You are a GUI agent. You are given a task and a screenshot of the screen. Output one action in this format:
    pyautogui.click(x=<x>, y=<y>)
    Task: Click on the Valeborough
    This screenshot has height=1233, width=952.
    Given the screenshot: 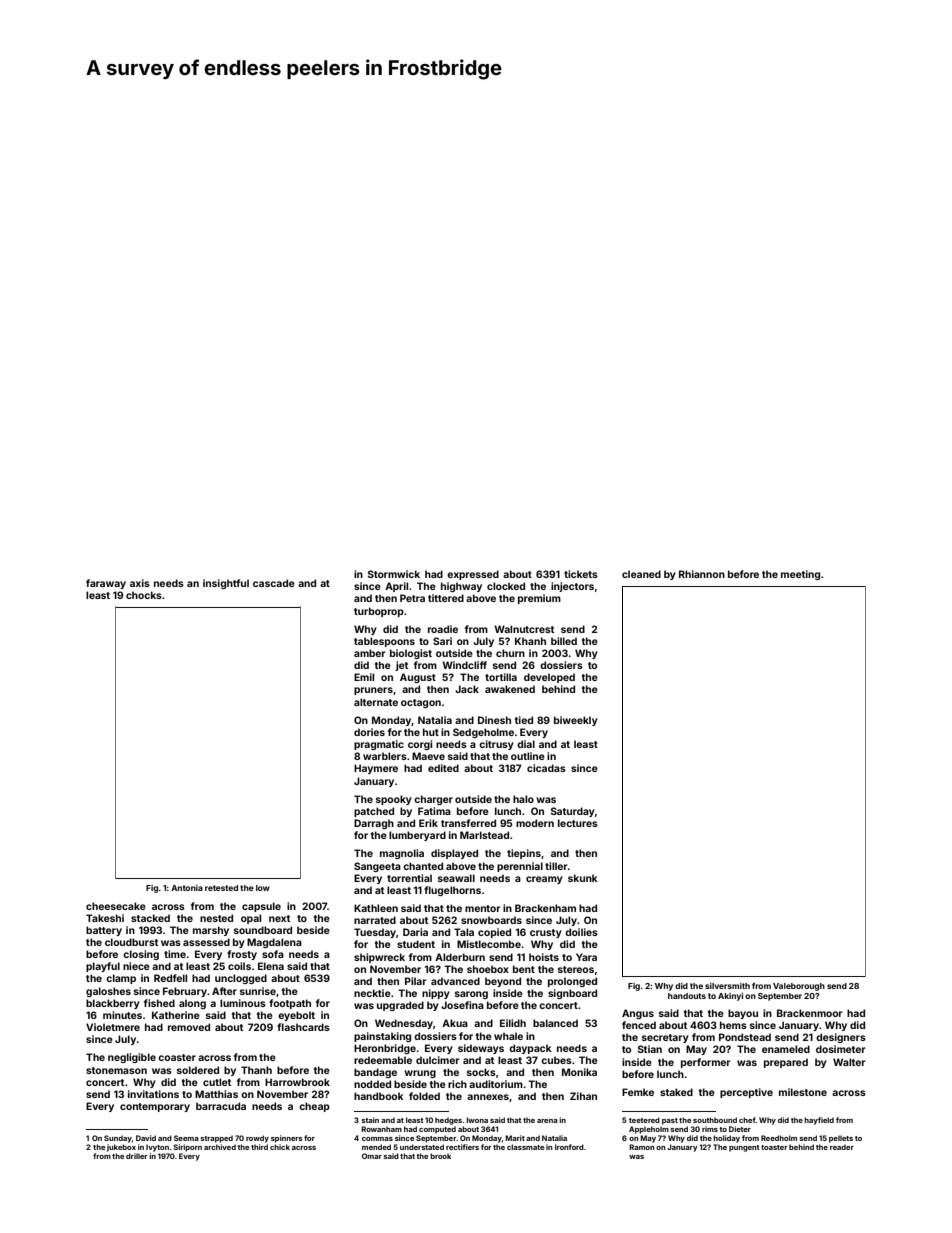 What is the action you would take?
    pyautogui.click(x=799, y=987)
